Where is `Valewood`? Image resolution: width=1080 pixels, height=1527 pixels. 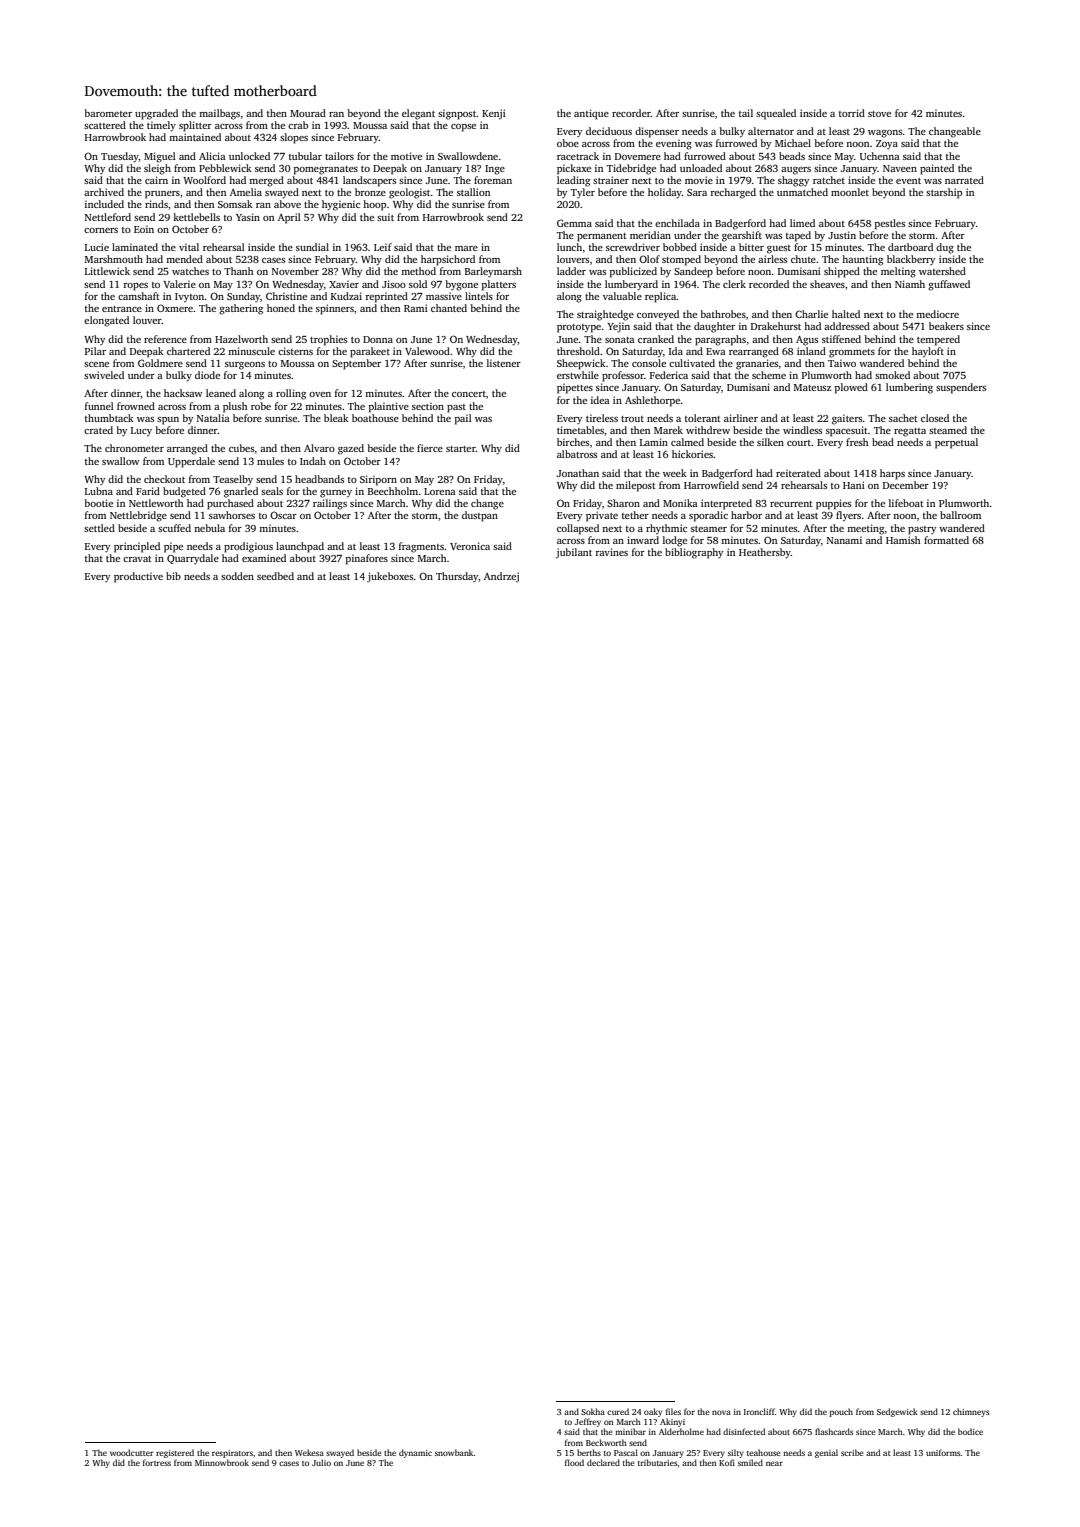 Valewood is located at coordinates (427, 351).
